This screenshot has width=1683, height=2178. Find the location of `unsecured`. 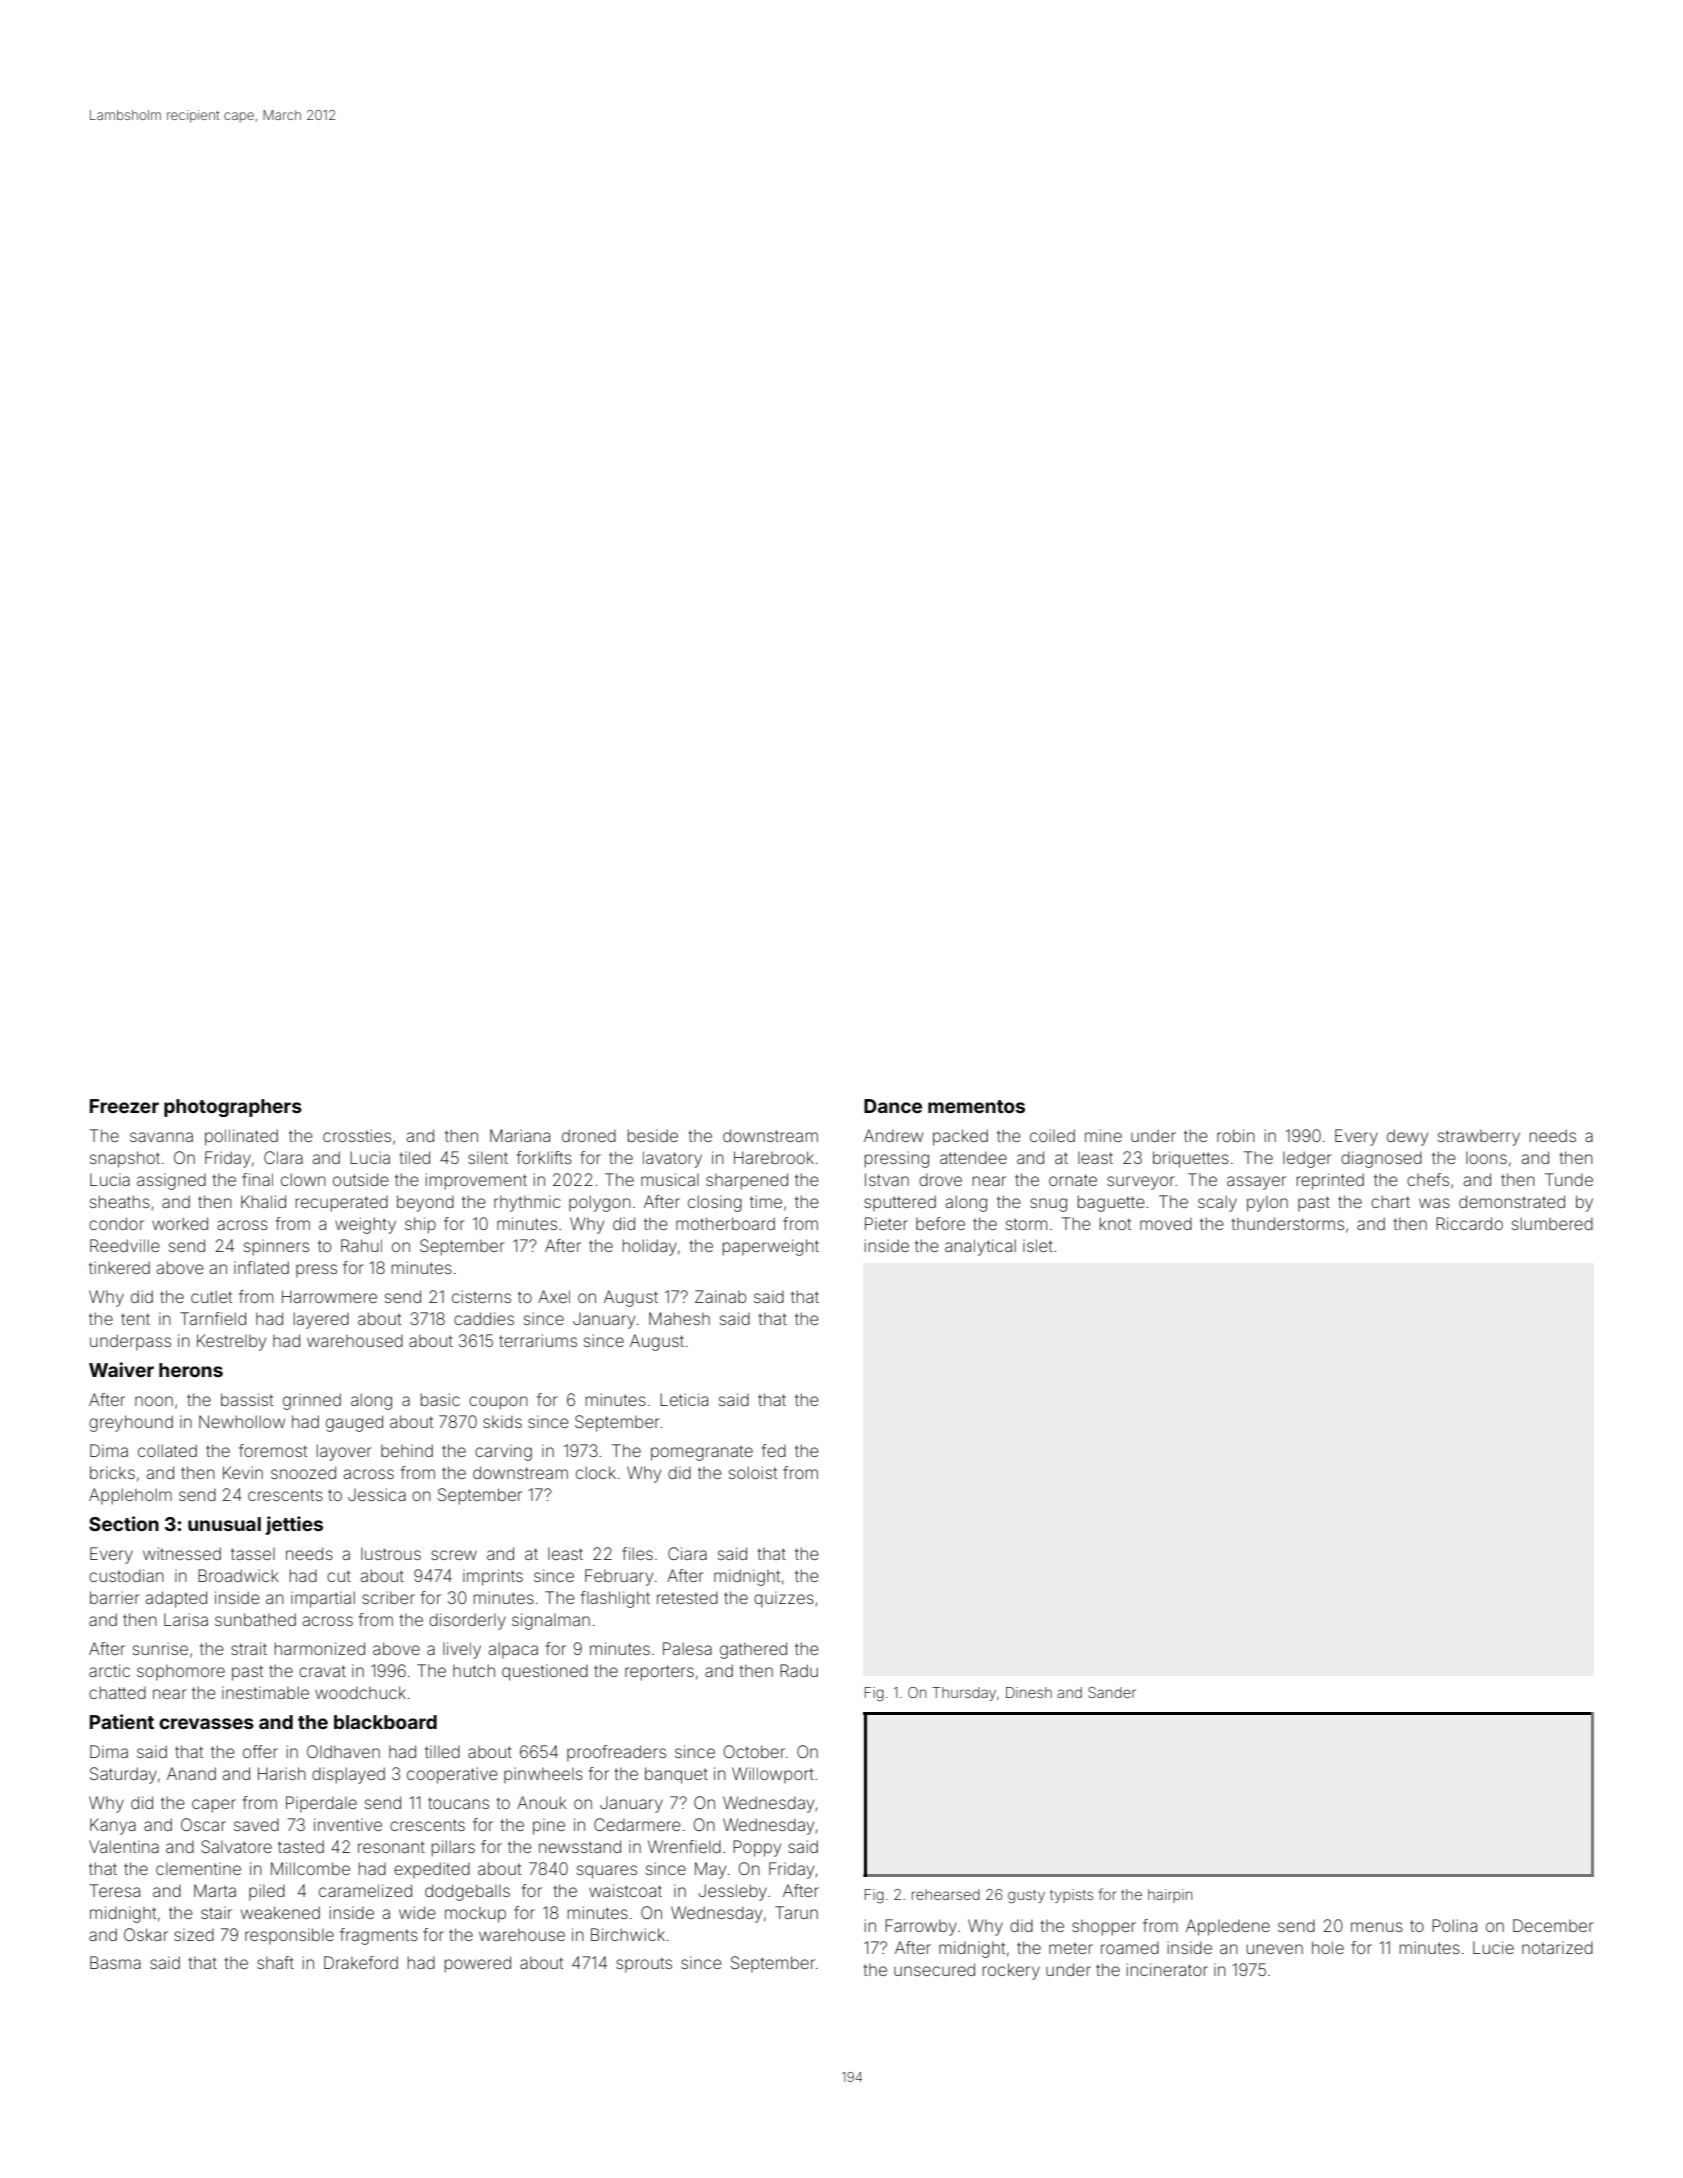

unsecured is located at coordinates (934, 1969).
